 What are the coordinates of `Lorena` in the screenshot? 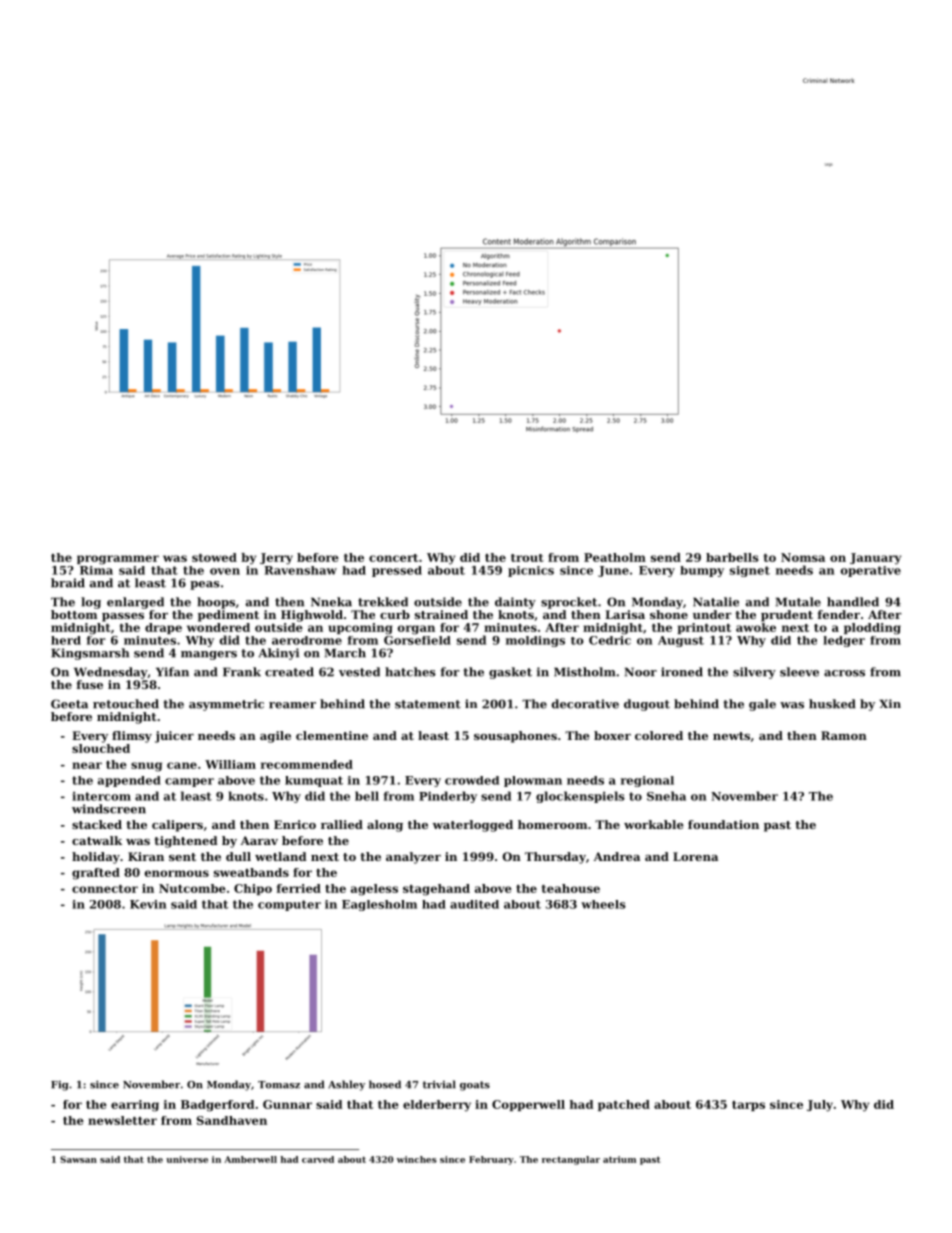 It's located at (695, 856).
